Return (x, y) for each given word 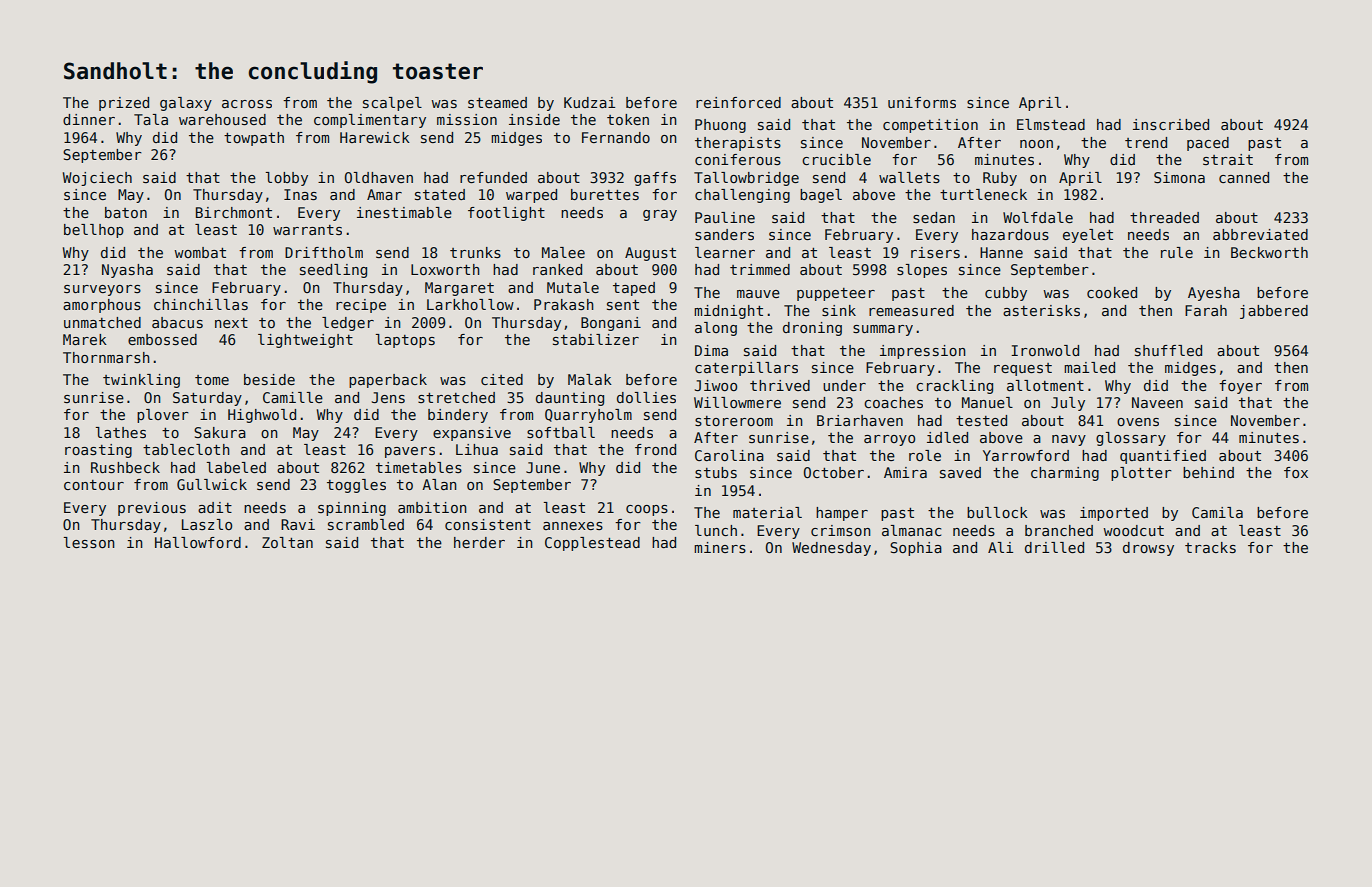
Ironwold (1045, 350)
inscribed (1171, 124)
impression (923, 352)
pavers (410, 452)
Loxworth (445, 269)
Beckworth (1269, 252)
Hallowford (198, 542)
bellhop (94, 231)
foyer (1240, 387)
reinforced (738, 102)
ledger (348, 324)
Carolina (729, 455)
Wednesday (831, 549)
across (247, 104)
